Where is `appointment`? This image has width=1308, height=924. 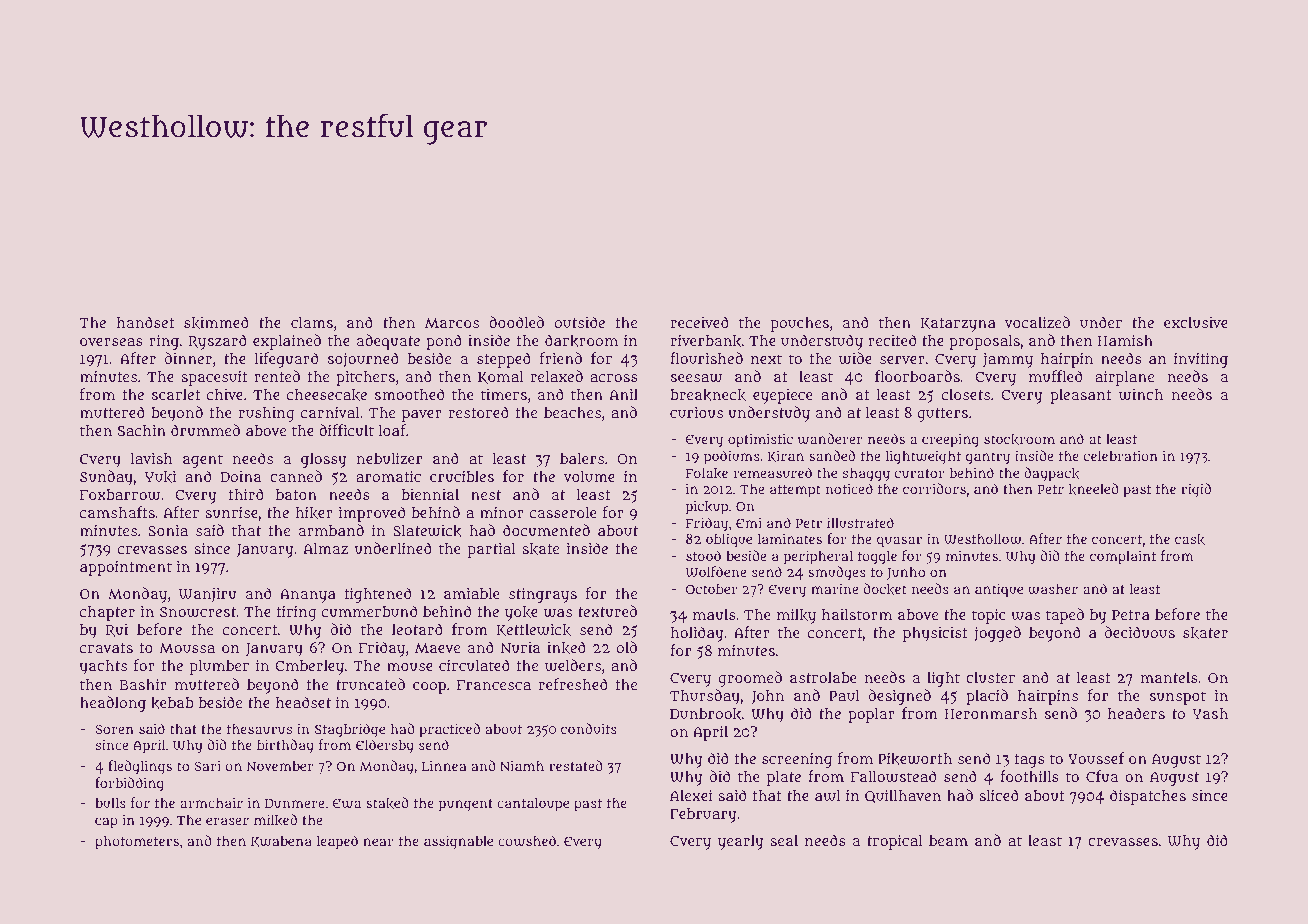
appointment is located at coordinates (126, 568).
